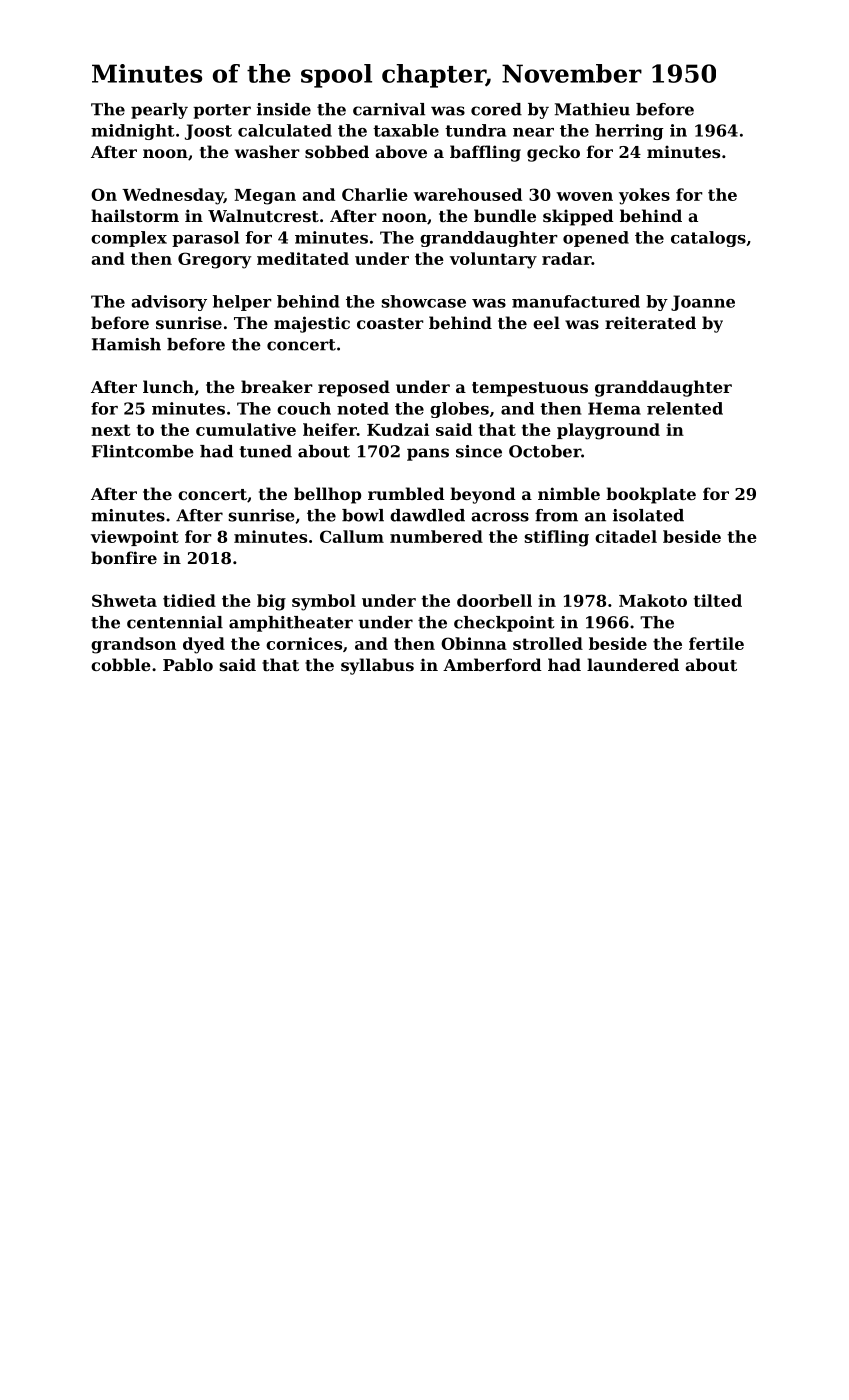  What do you see at coordinates (389, 109) in the page?
I see `carnival` at bounding box center [389, 109].
